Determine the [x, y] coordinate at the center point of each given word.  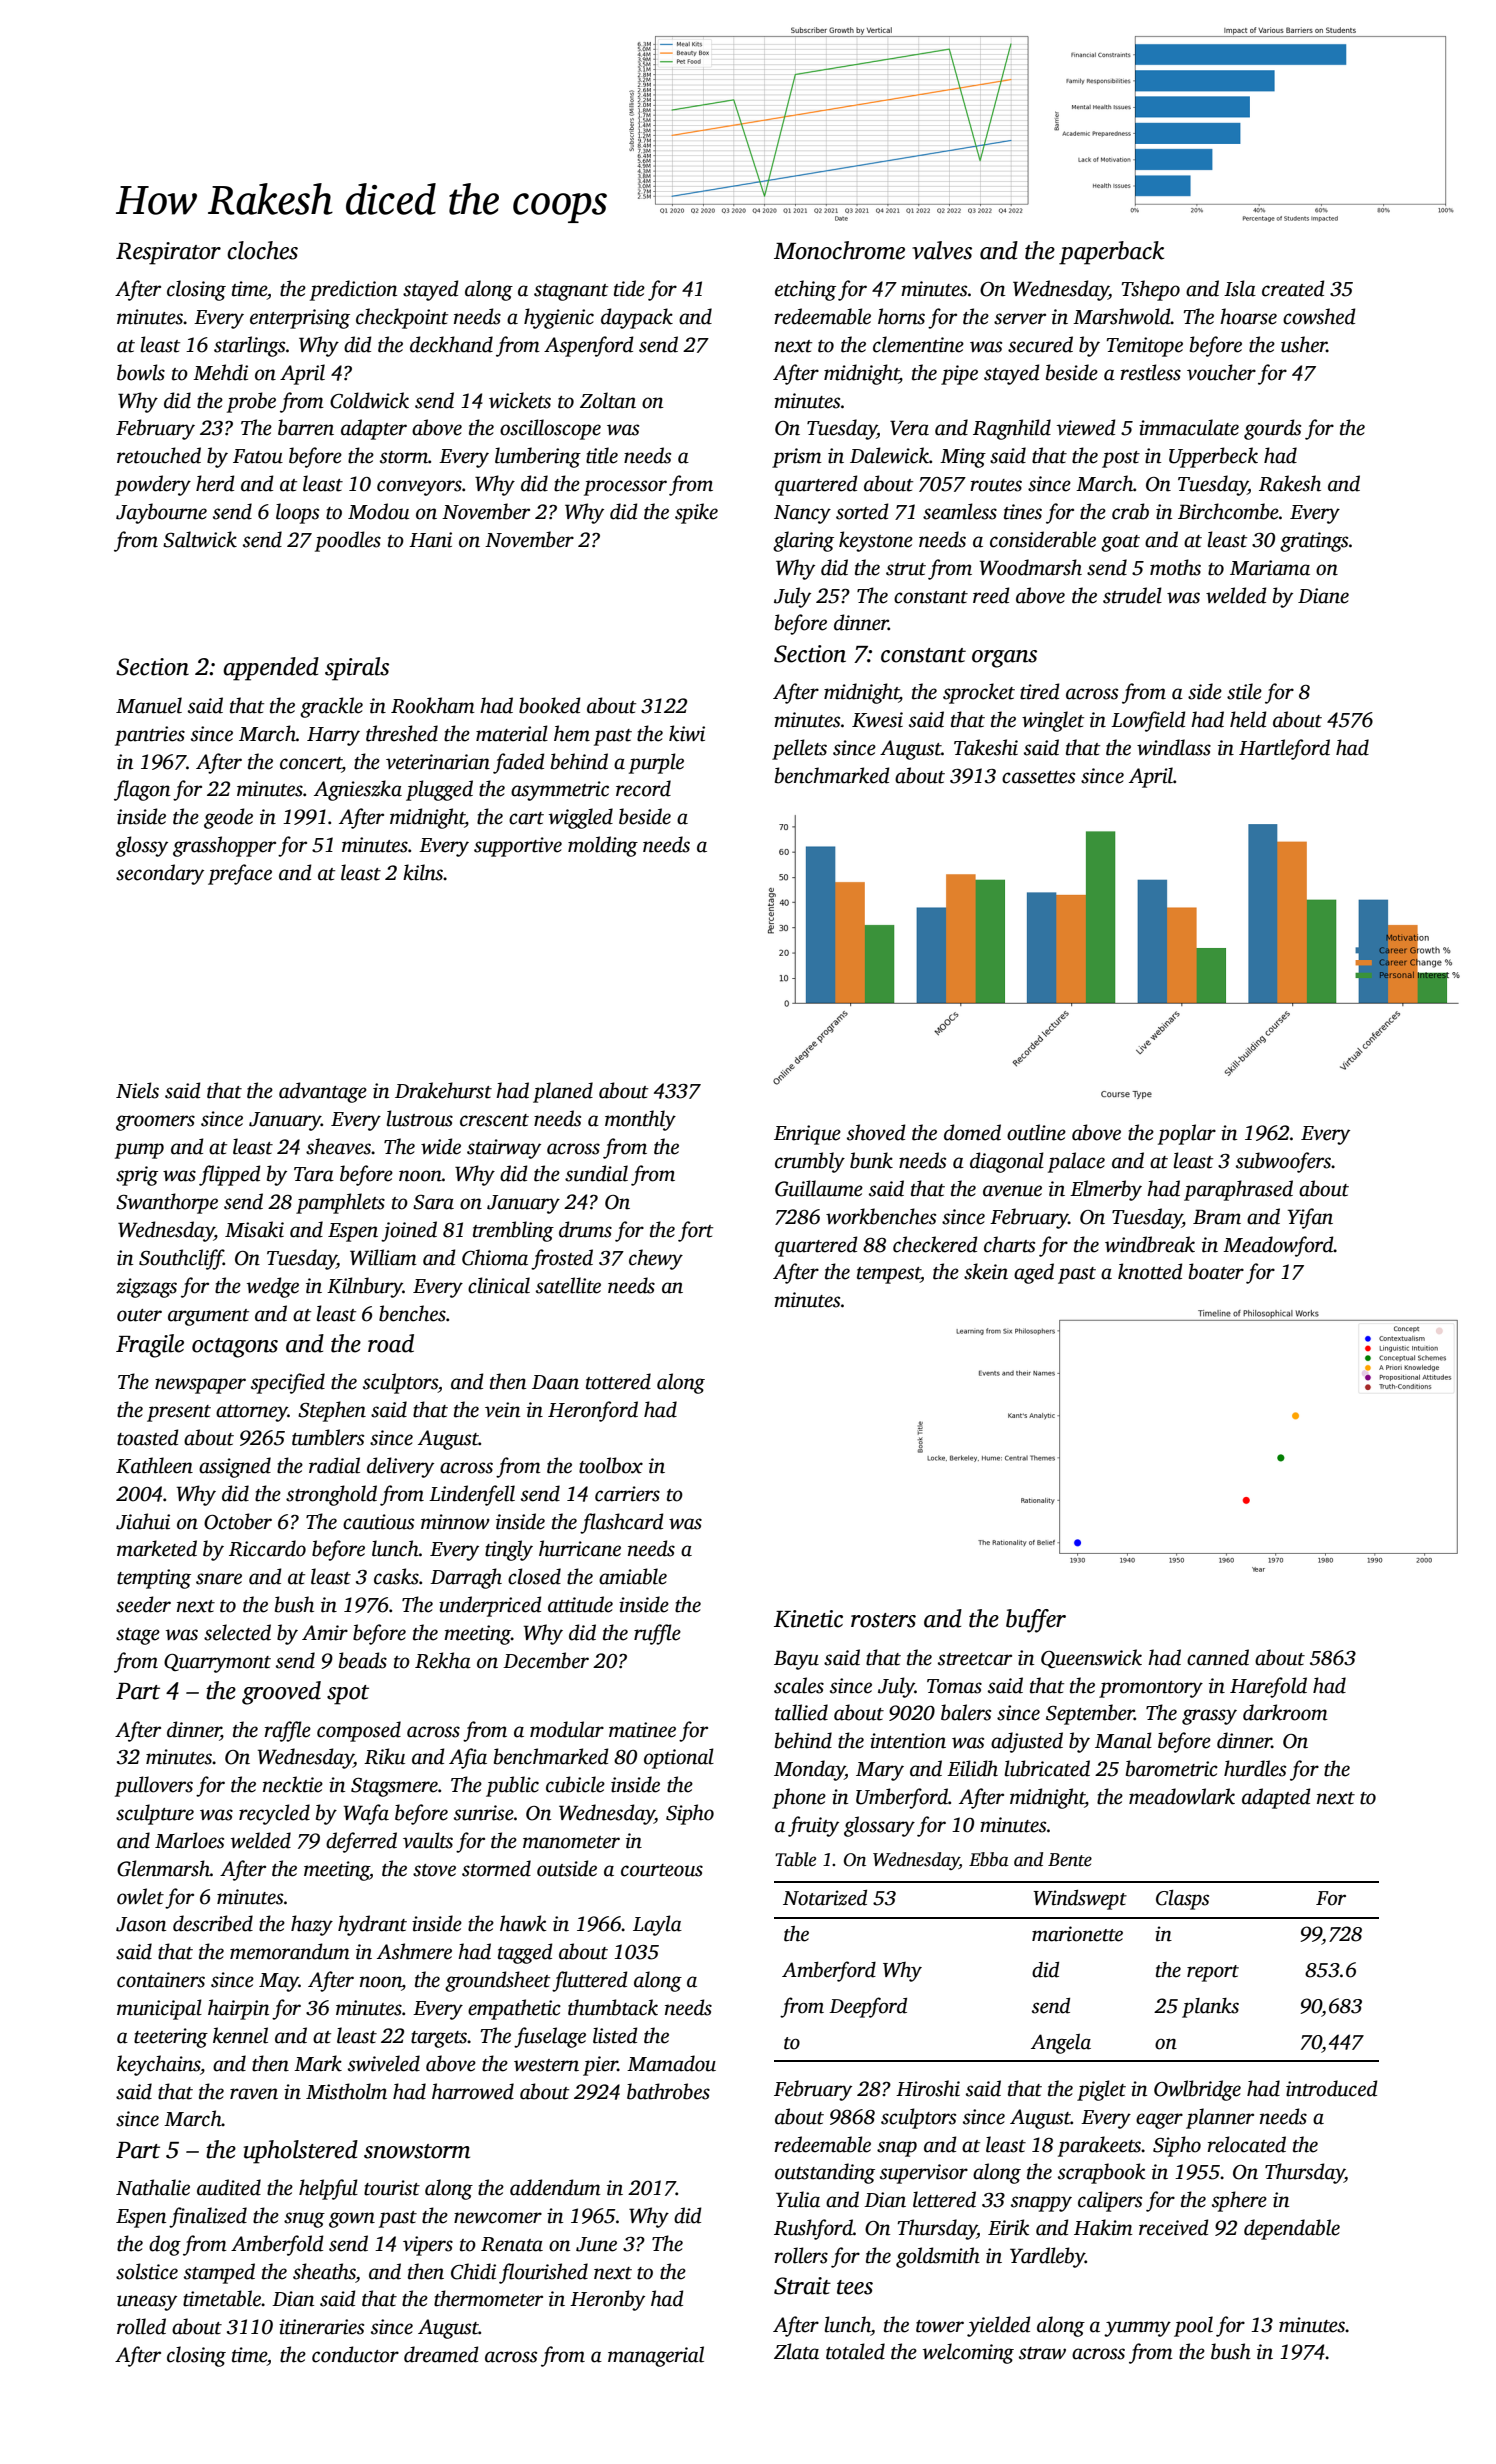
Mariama [1270, 568]
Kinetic [808, 1619]
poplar [1187, 1134]
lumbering [538, 457]
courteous [662, 1870]
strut [906, 569]
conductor [355, 2354]
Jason [141, 1924]
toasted [148, 1437]
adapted [1276, 1798]
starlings [249, 346]
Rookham [433, 705]
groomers [155, 1123]
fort [695, 1231]
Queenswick [1091, 1658]
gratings [1314, 542]
